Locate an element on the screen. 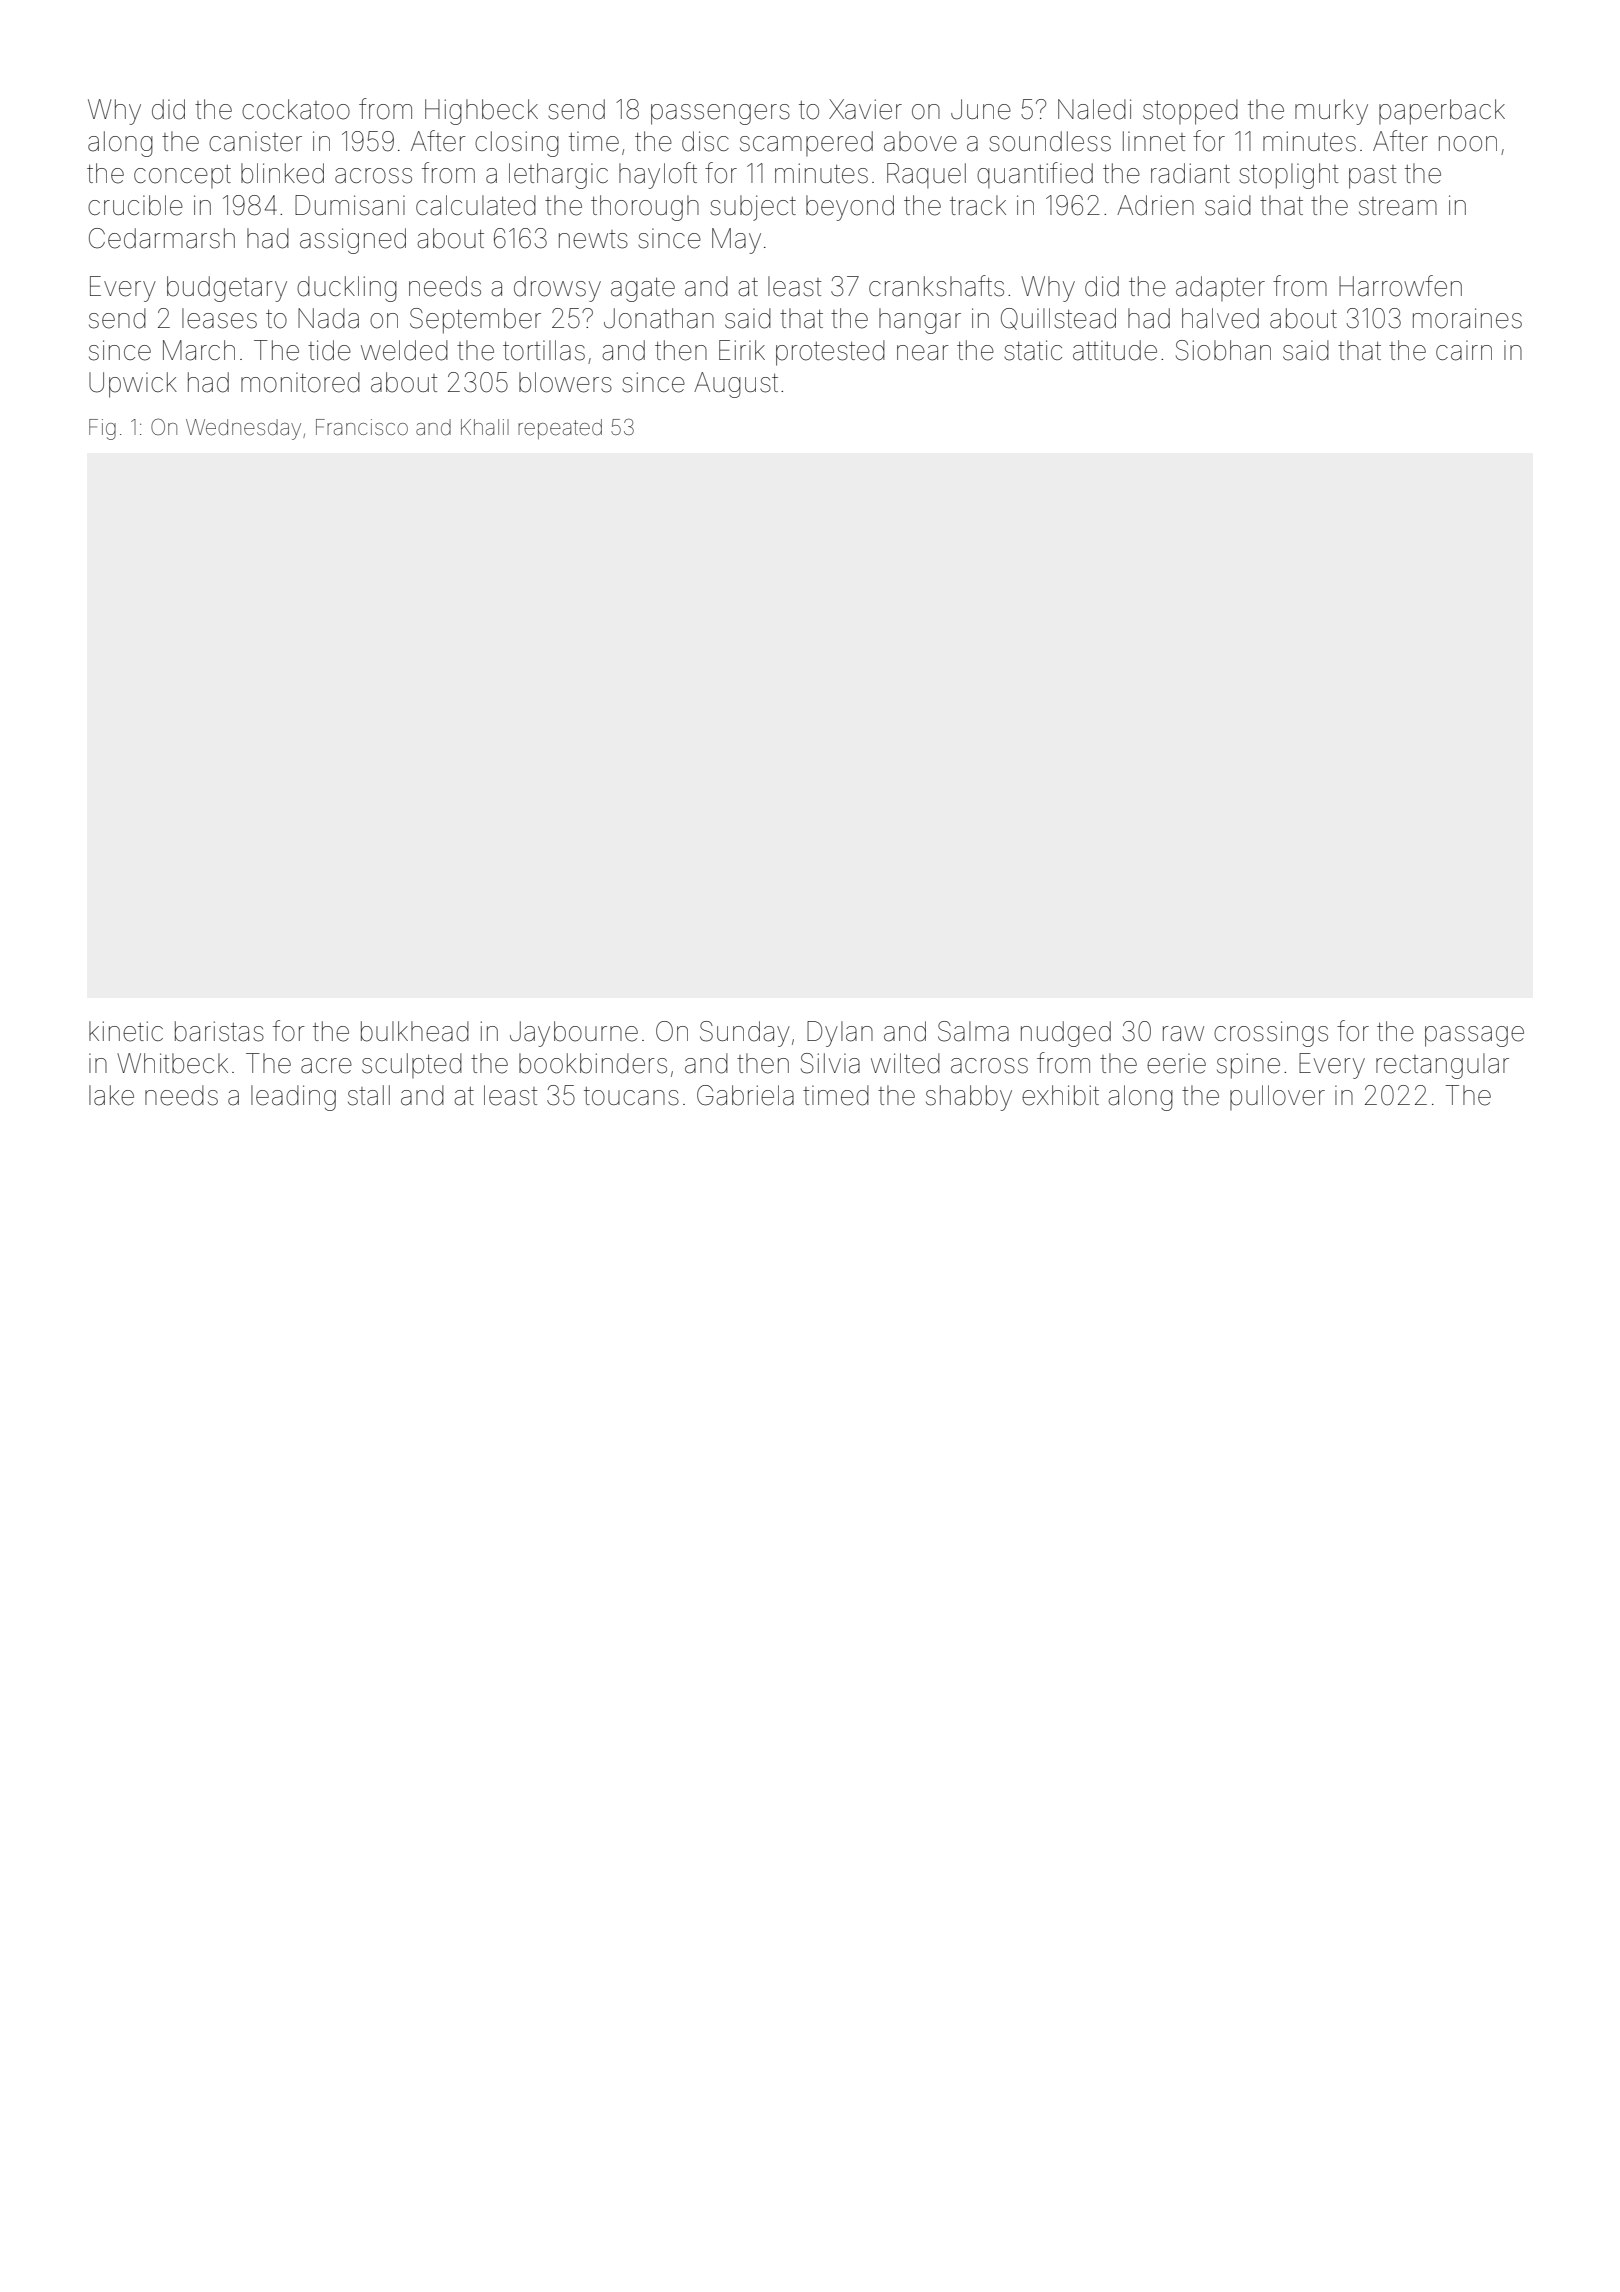 The height and width of the screenshot is (2292, 1620). stall is located at coordinates (369, 1095).
